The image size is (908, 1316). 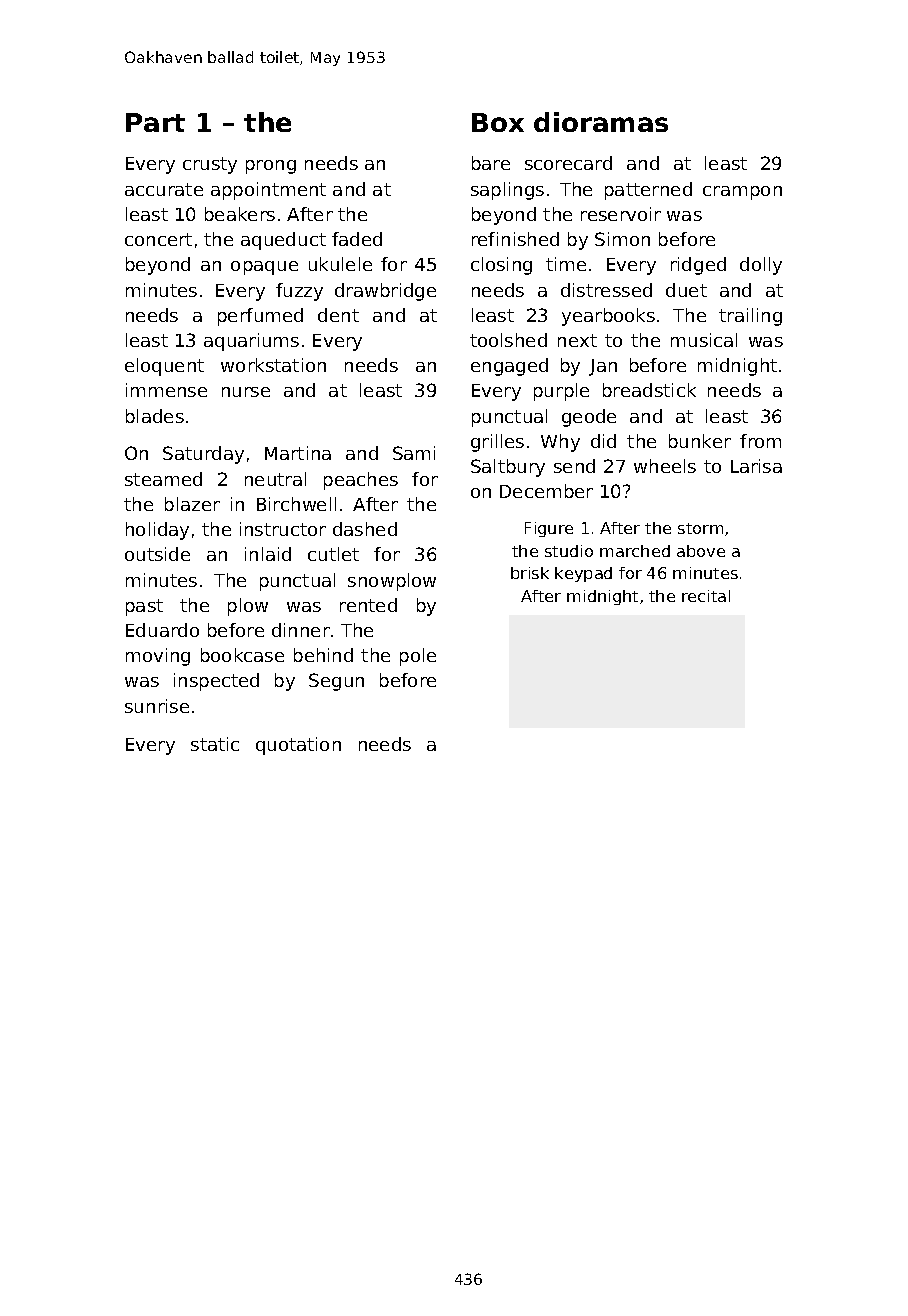 I want to click on static, so click(x=215, y=744).
